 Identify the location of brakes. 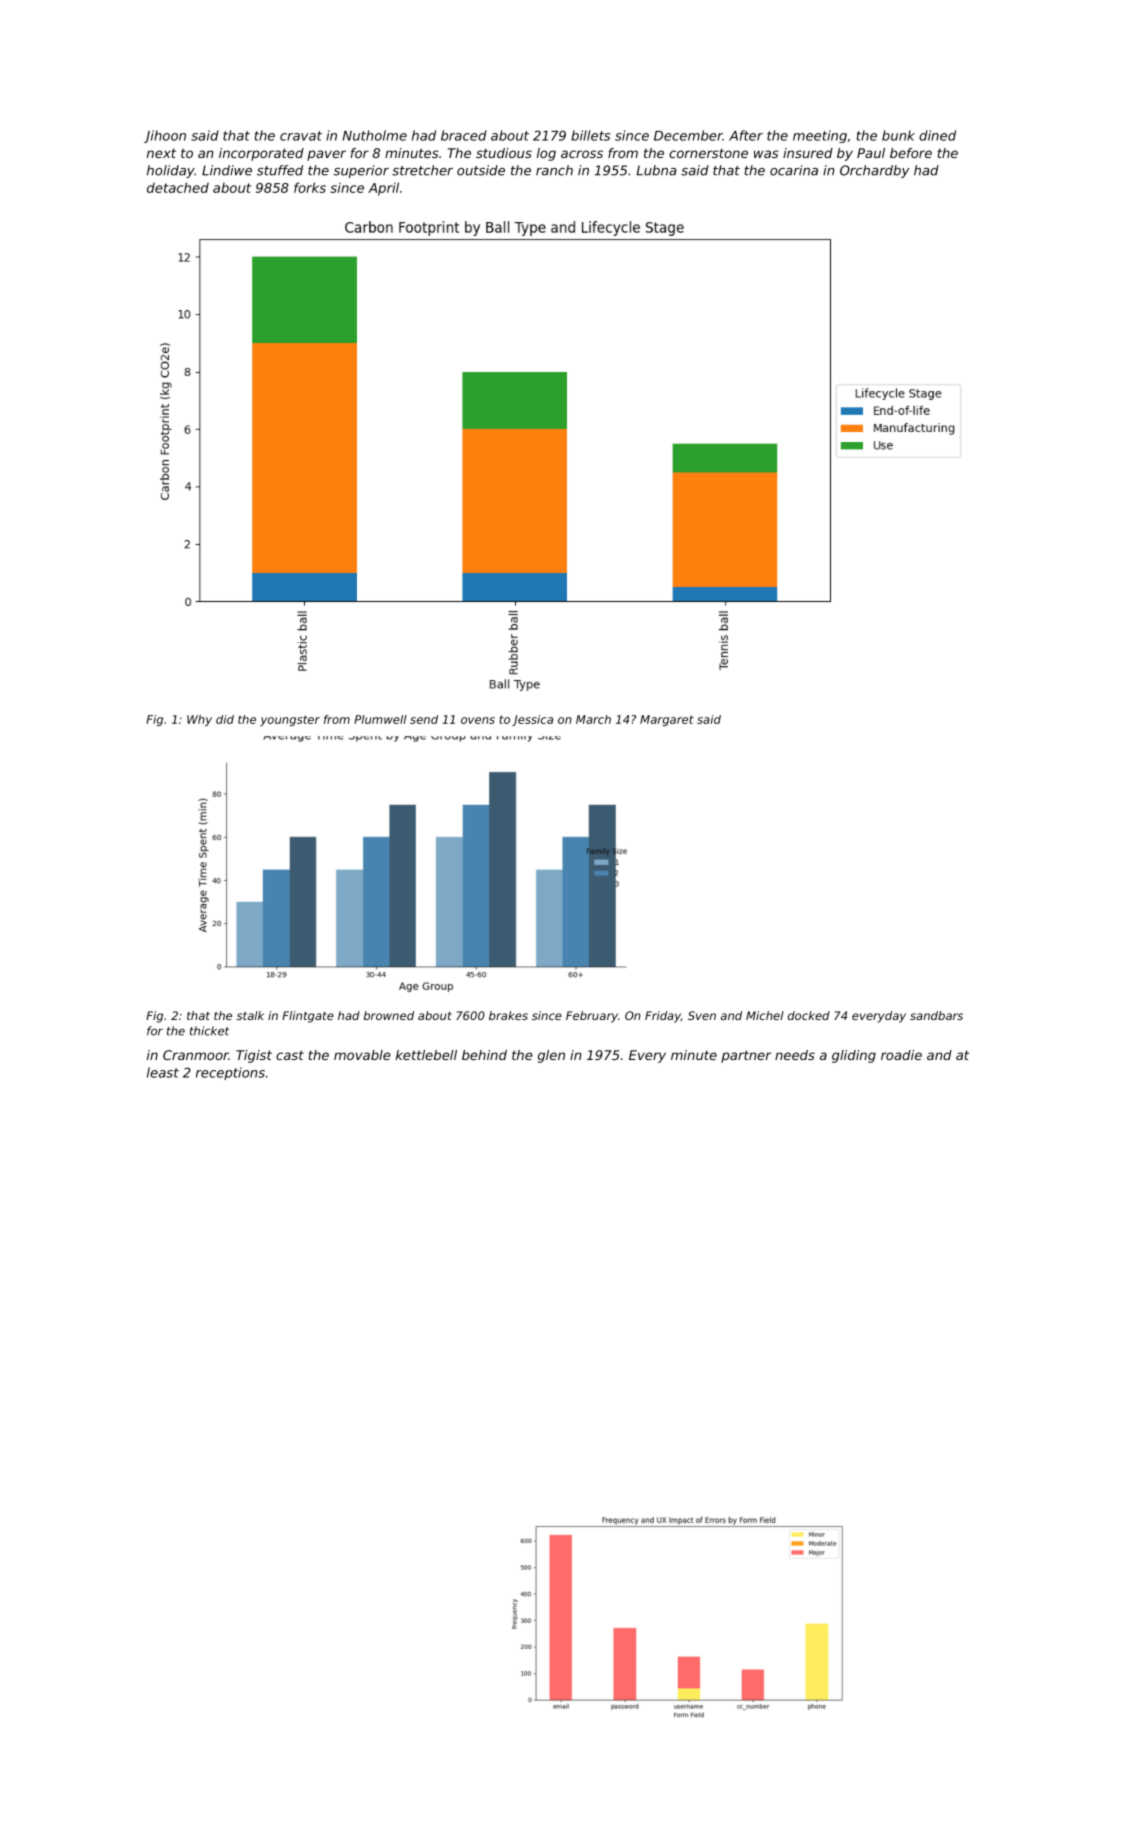
(508, 1015).
